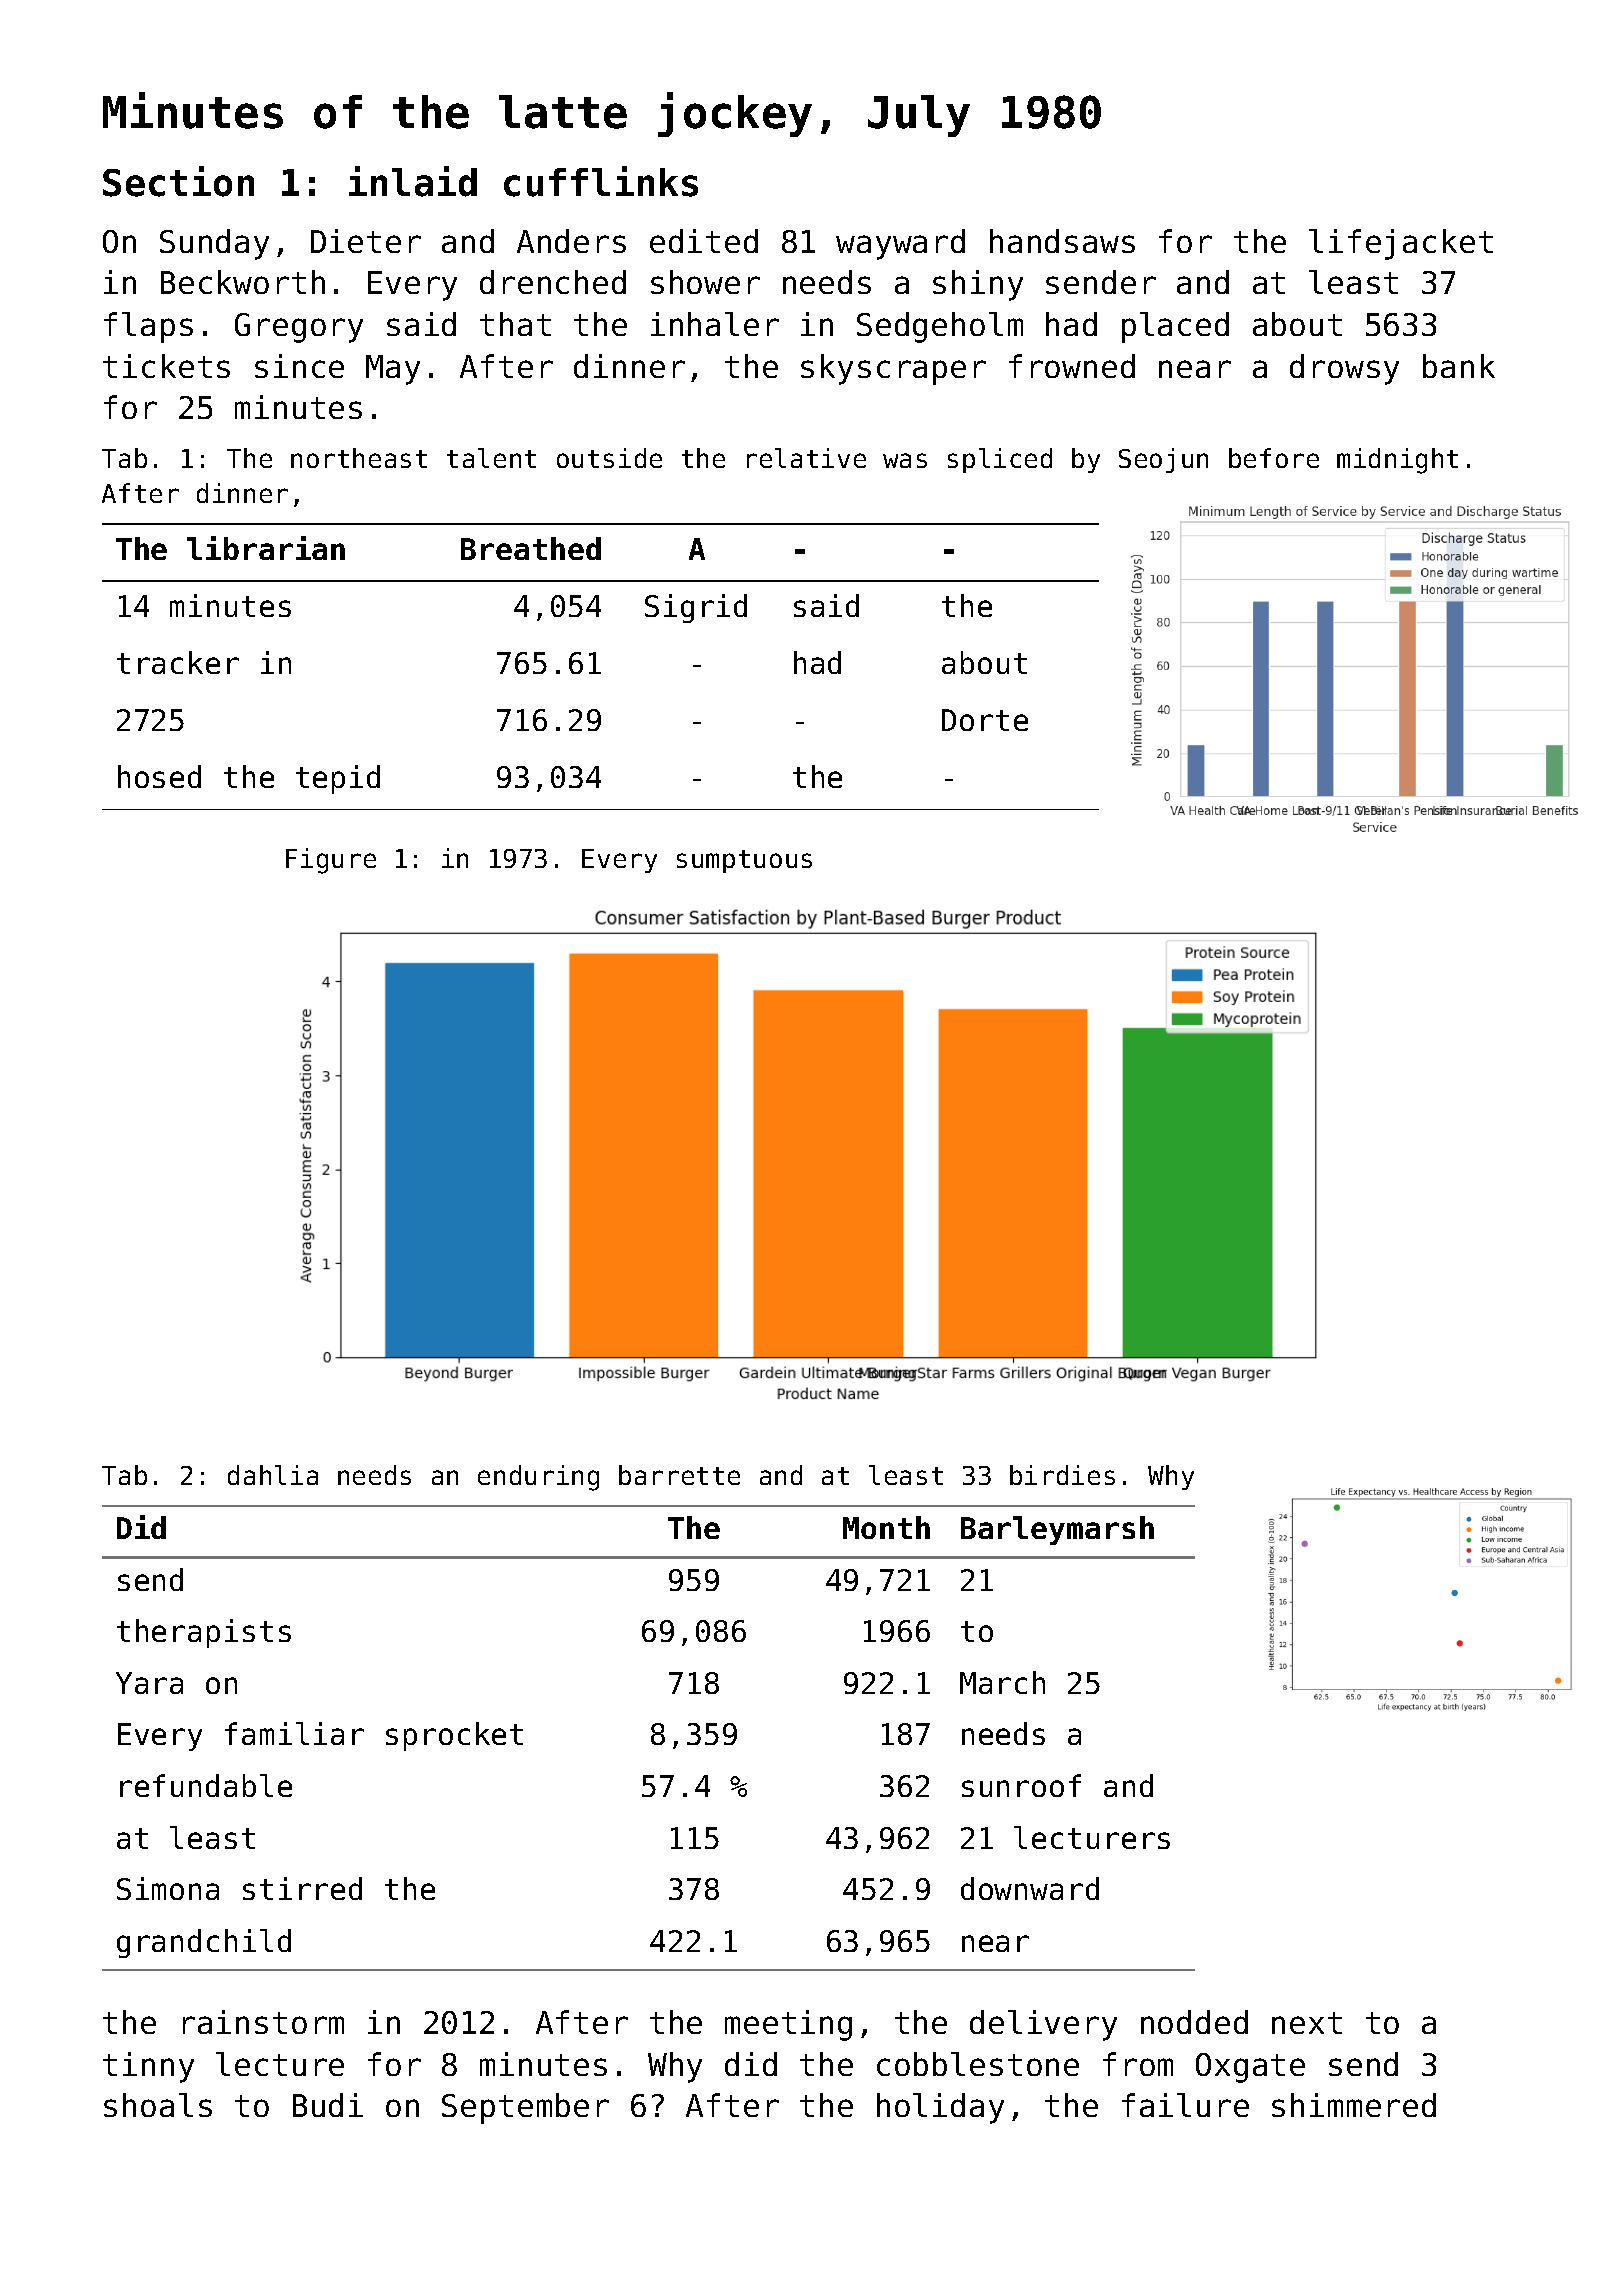  I want to click on cufflinks, so click(601, 181).
